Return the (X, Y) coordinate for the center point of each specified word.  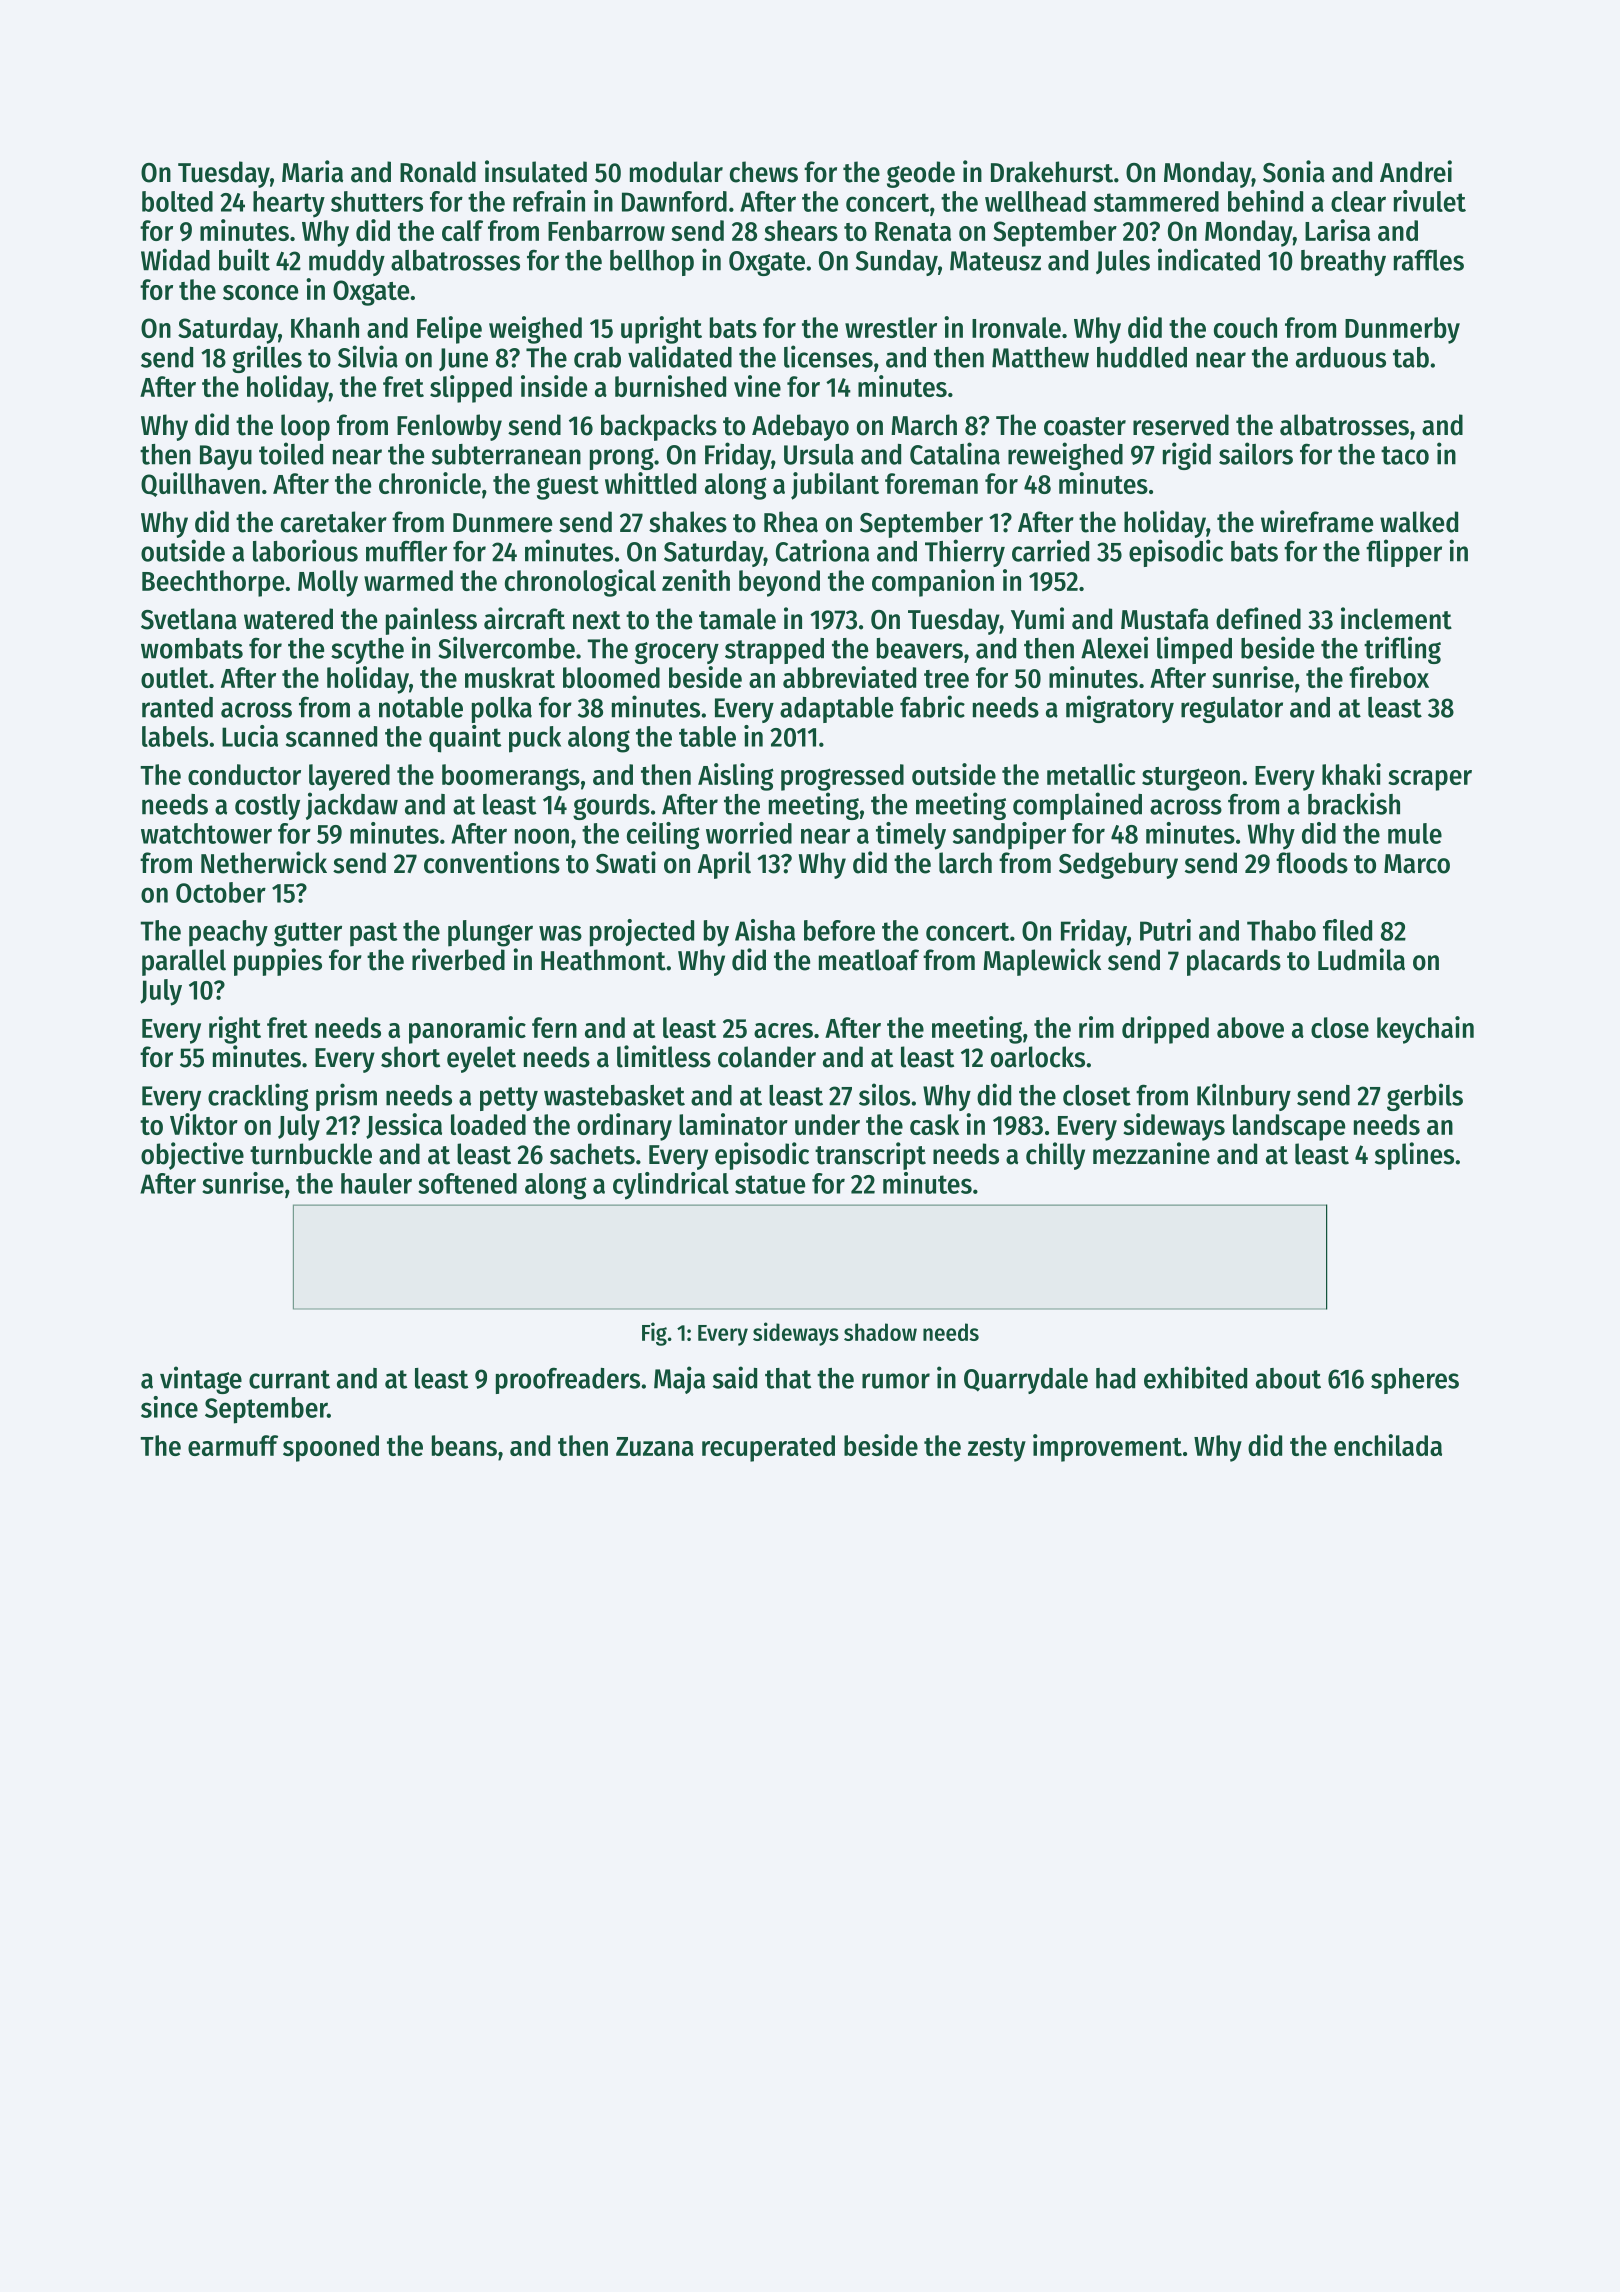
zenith (696, 580)
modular (676, 172)
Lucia (250, 736)
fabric (932, 706)
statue (770, 1184)
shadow (880, 1332)
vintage (201, 1380)
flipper (1404, 553)
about (1288, 1378)
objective (192, 1156)
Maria (312, 171)
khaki (1351, 774)
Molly (328, 583)
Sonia (1294, 171)
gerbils (1425, 1097)
